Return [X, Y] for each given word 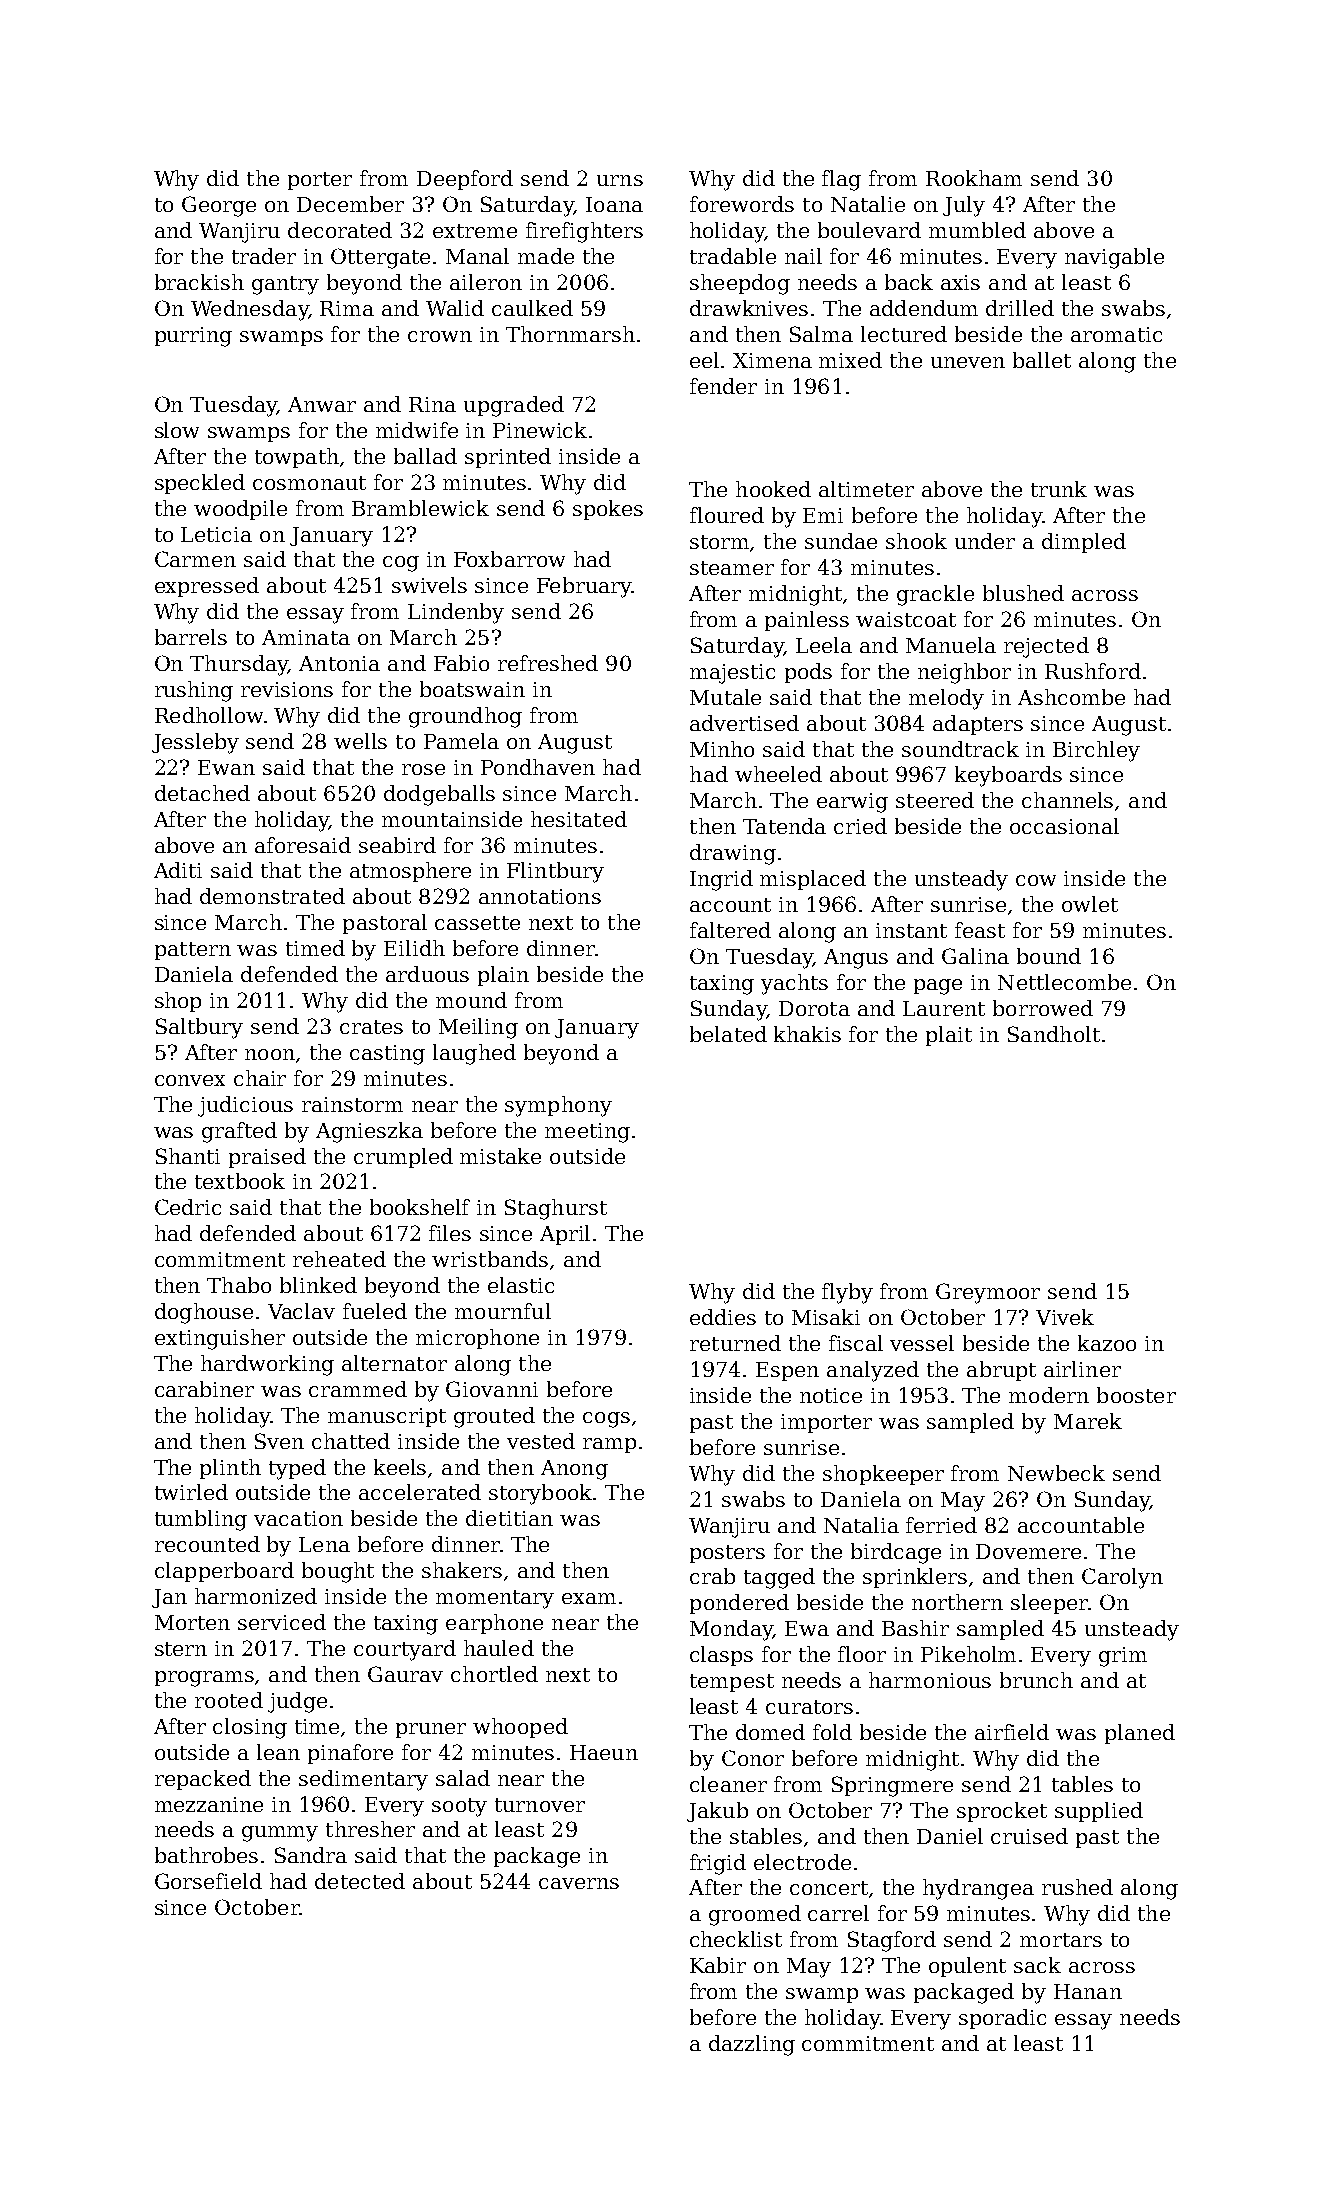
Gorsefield [208, 1881]
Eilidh [414, 948]
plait [949, 1036]
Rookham [974, 178]
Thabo [239, 1285]
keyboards [1008, 776]
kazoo [1107, 1343]
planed [1140, 1734]
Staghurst [556, 1209]
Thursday [239, 665]
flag [841, 180]
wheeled [778, 774]
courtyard [405, 1650]
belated [728, 1034]
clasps [721, 1656]
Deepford [465, 180]
